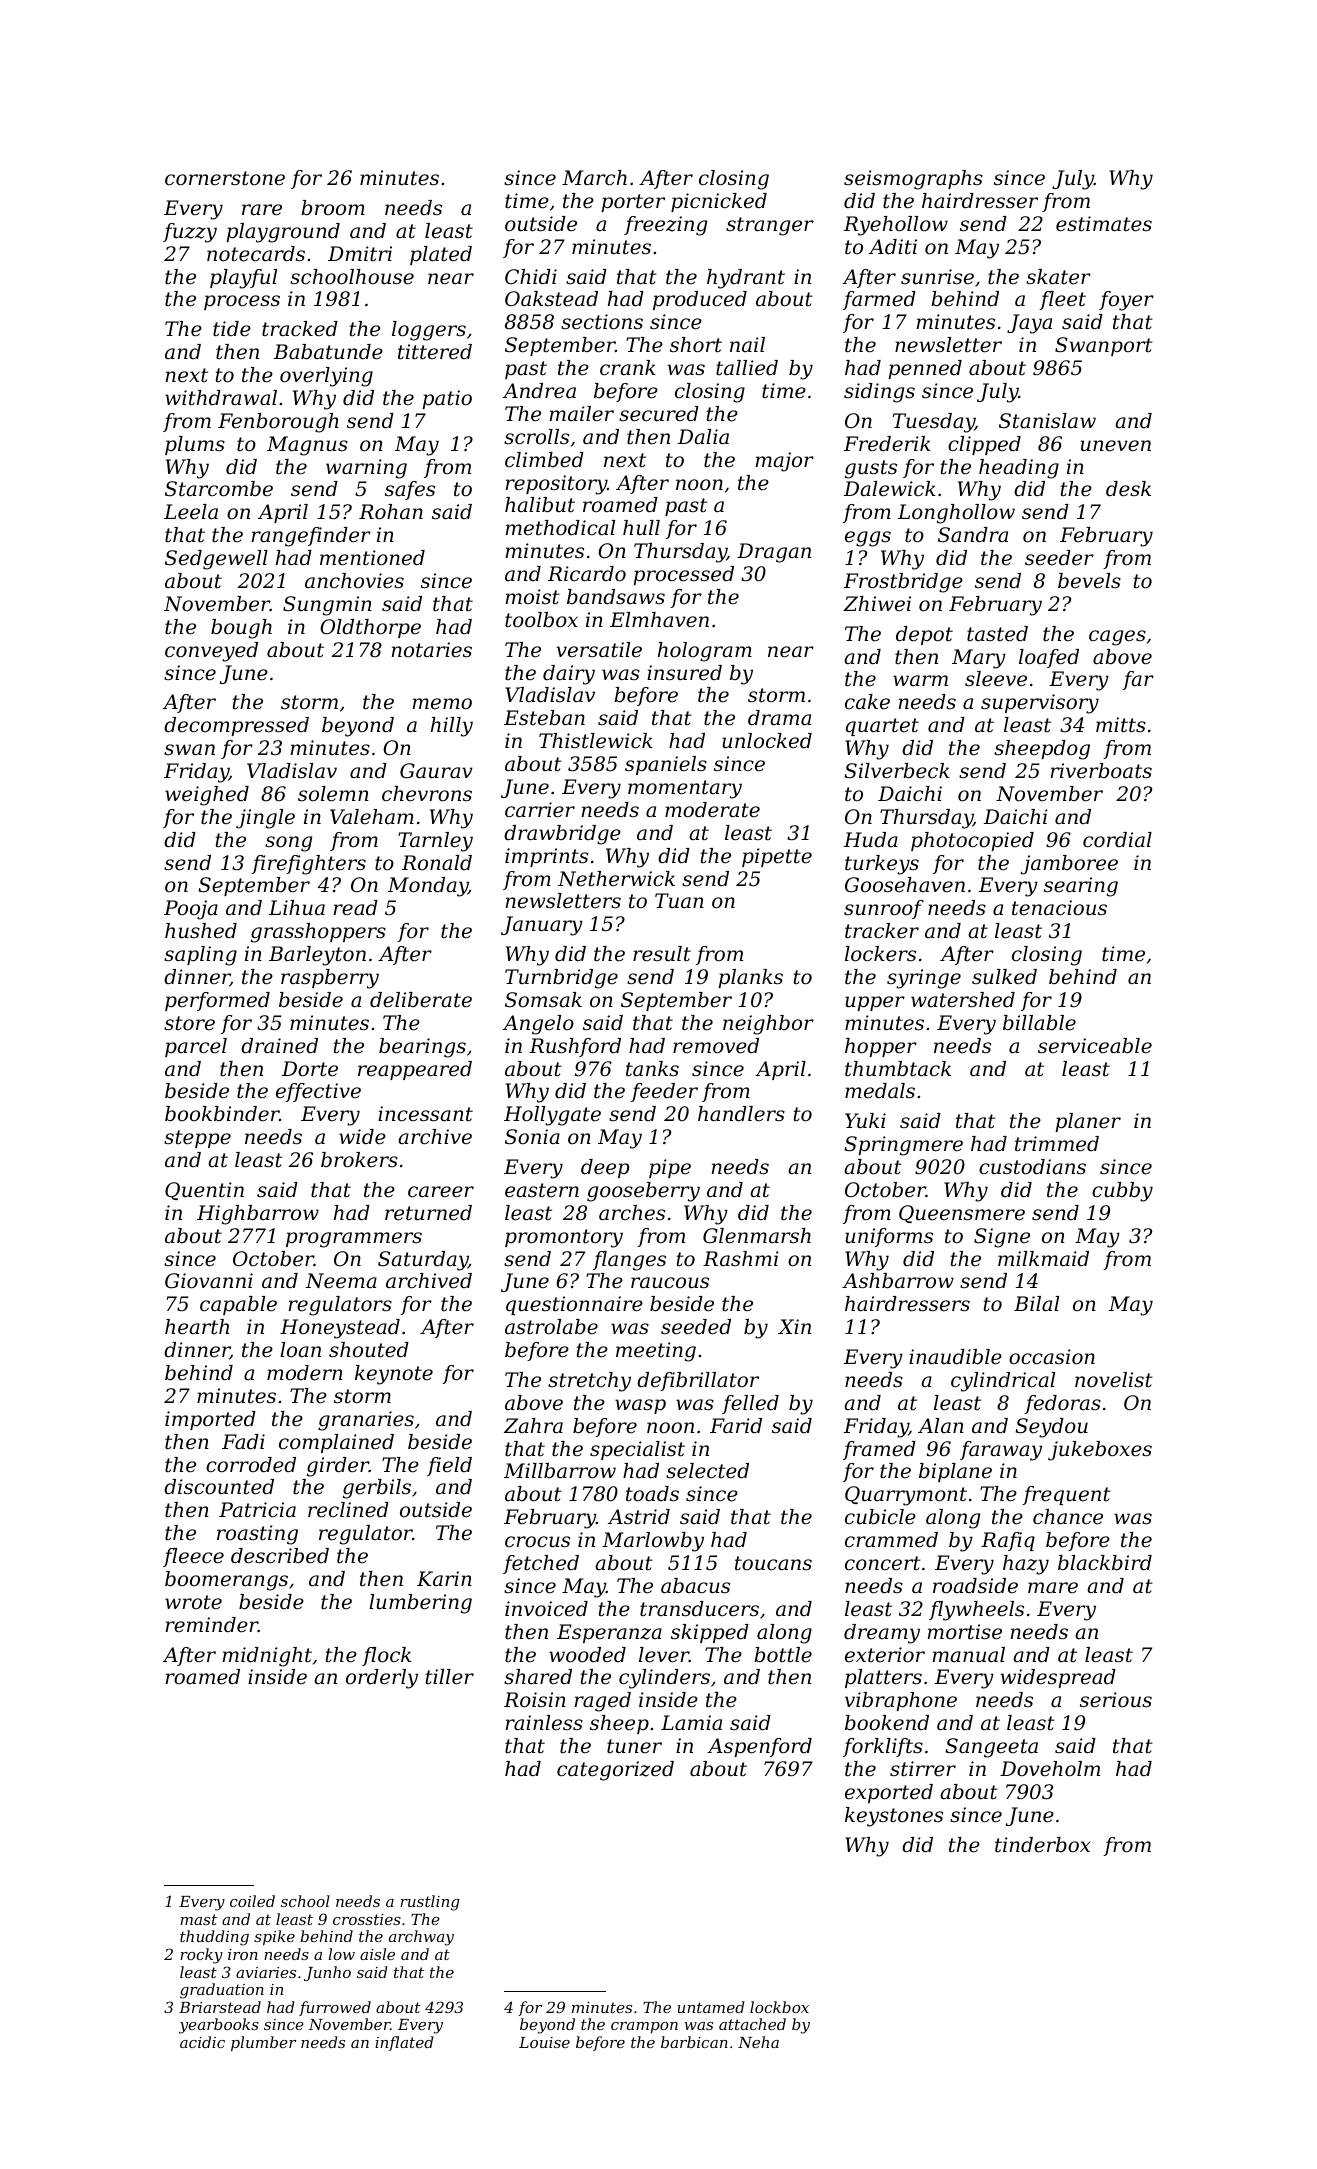 This image has width=1317, height=2169. Describe the element at coordinates (703, 437) in the image. I see `Dalia` at that location.
